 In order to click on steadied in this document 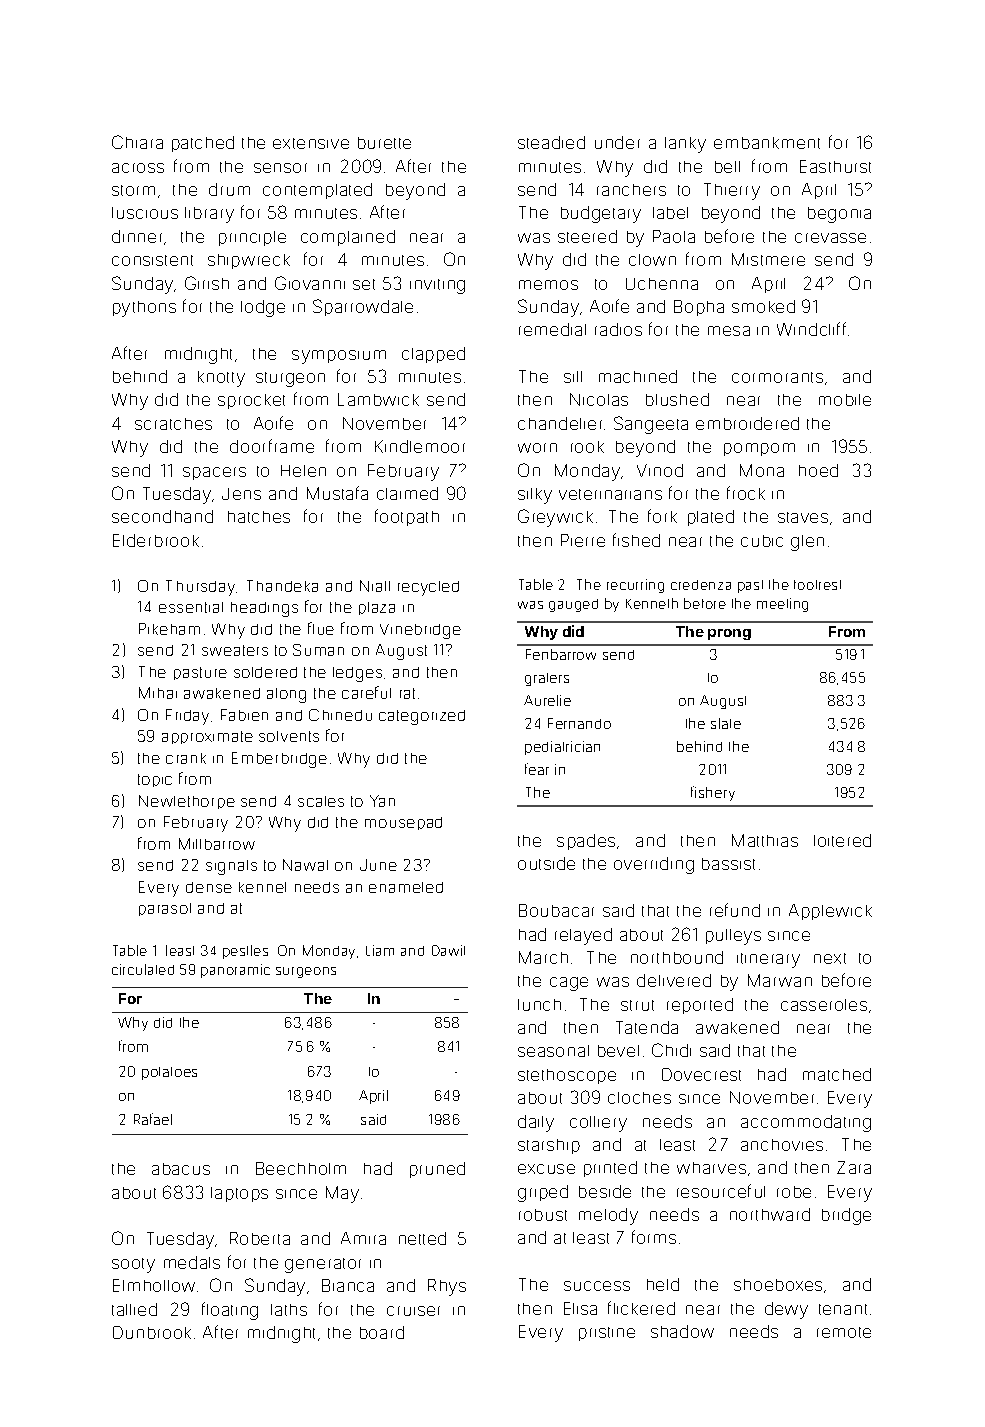, I will do `click(551, 142)`.
